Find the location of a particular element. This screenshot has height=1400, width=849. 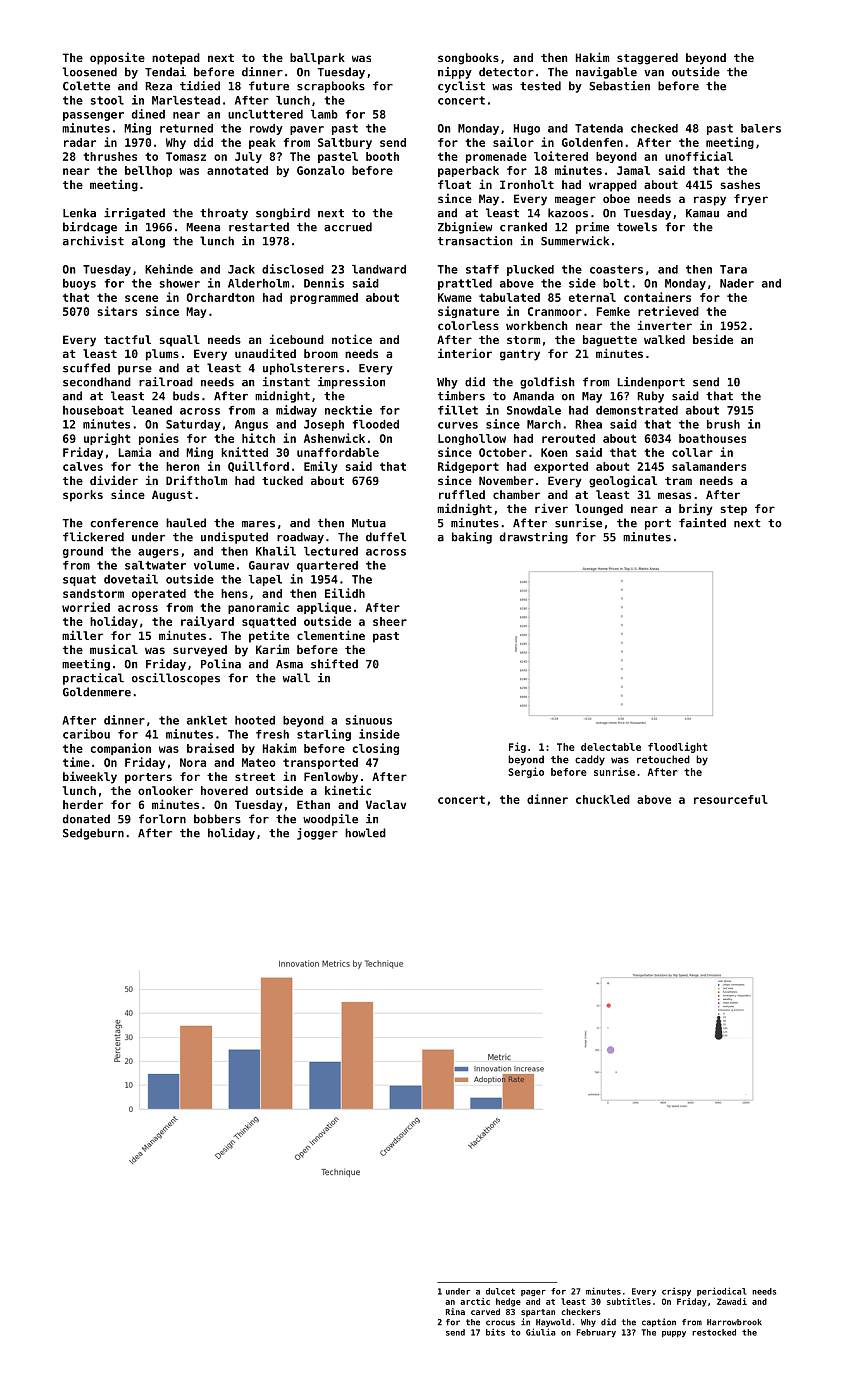

staggered is located at coordinates (647, 59).
